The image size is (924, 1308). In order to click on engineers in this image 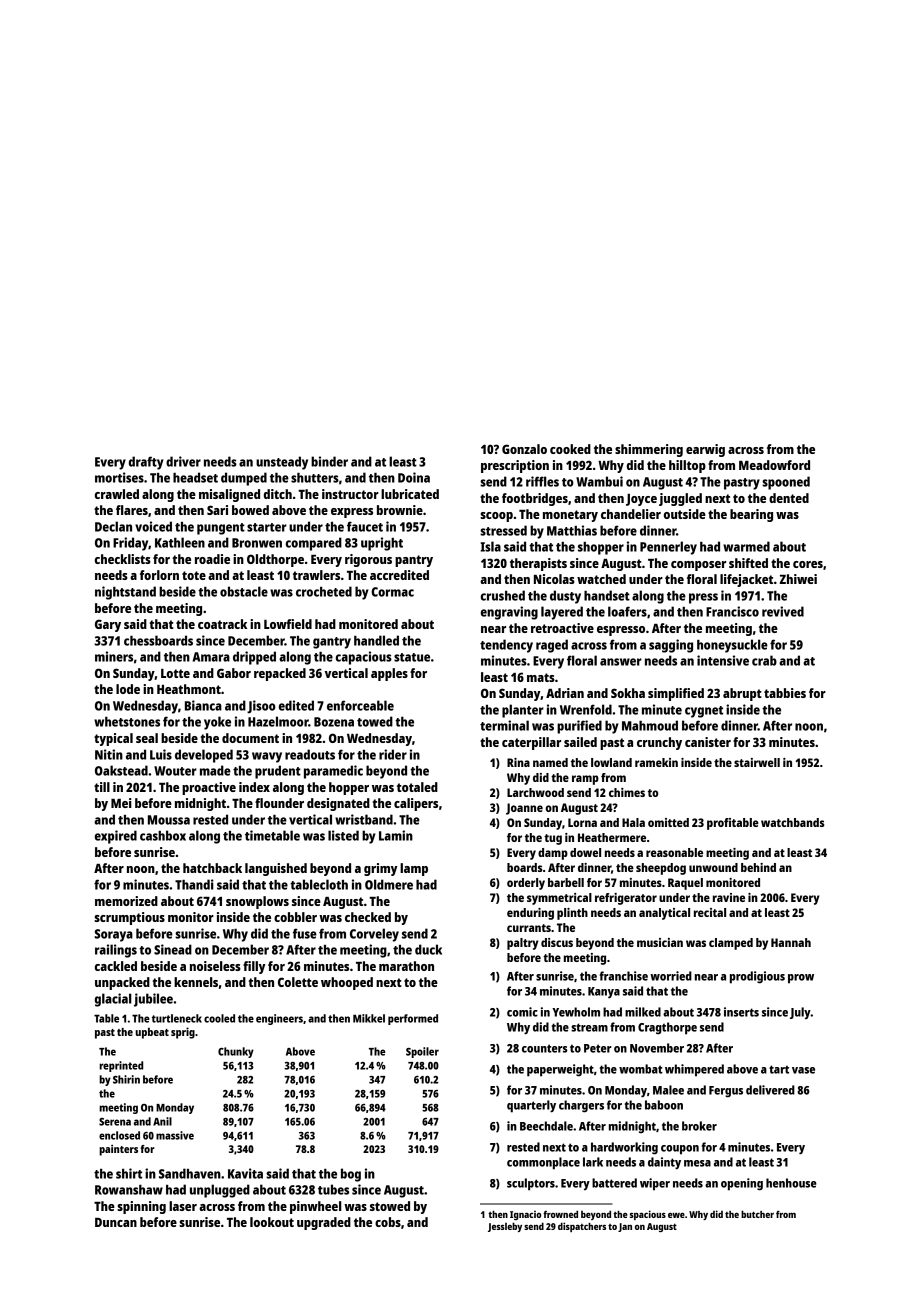, I will do `click(279, 1019)`.
